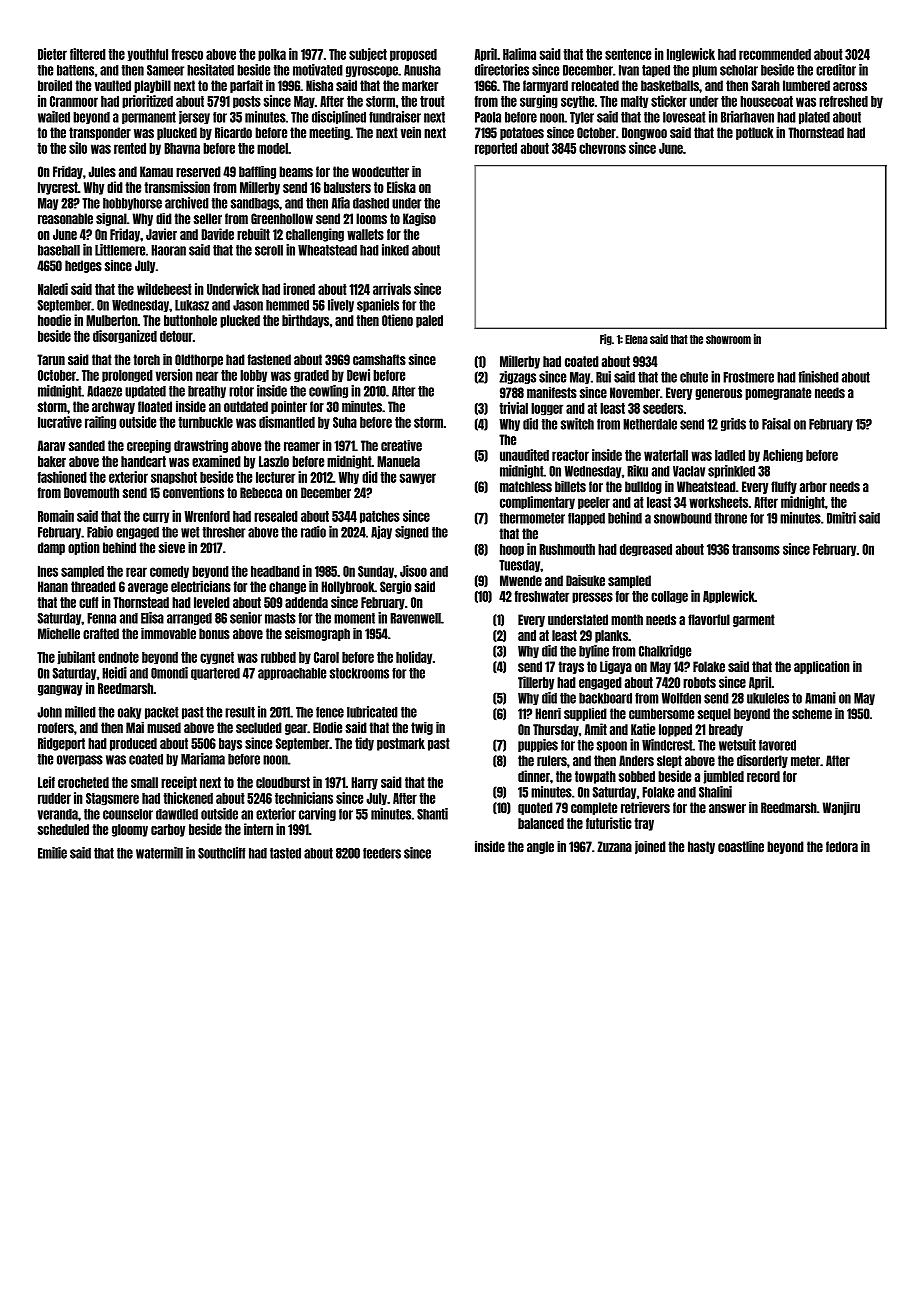 Image resolution: width=924 pixels, height=1308 pixels. I want to click on reported, so click(496, 149).
